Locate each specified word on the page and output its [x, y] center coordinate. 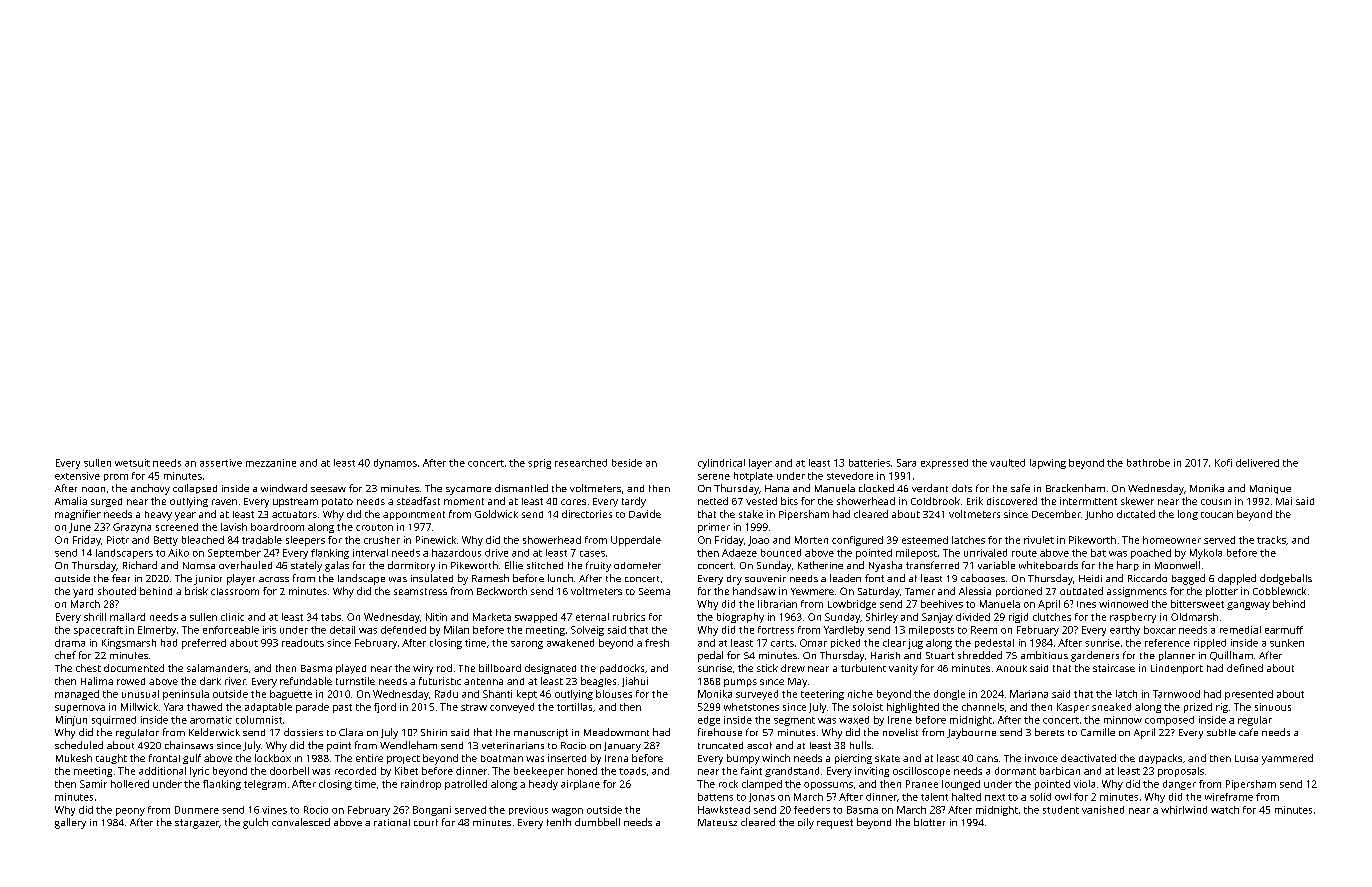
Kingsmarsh [129, 644]
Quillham [1231, 656]
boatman [502, 758]
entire [369, 758]
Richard [140, 565]
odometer [637, 565]
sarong [527, 645]
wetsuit [132, 463]
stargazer [197, 824]
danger [1179, 785]
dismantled [521, 488]
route [1024, 553]
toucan [1217, 515]
